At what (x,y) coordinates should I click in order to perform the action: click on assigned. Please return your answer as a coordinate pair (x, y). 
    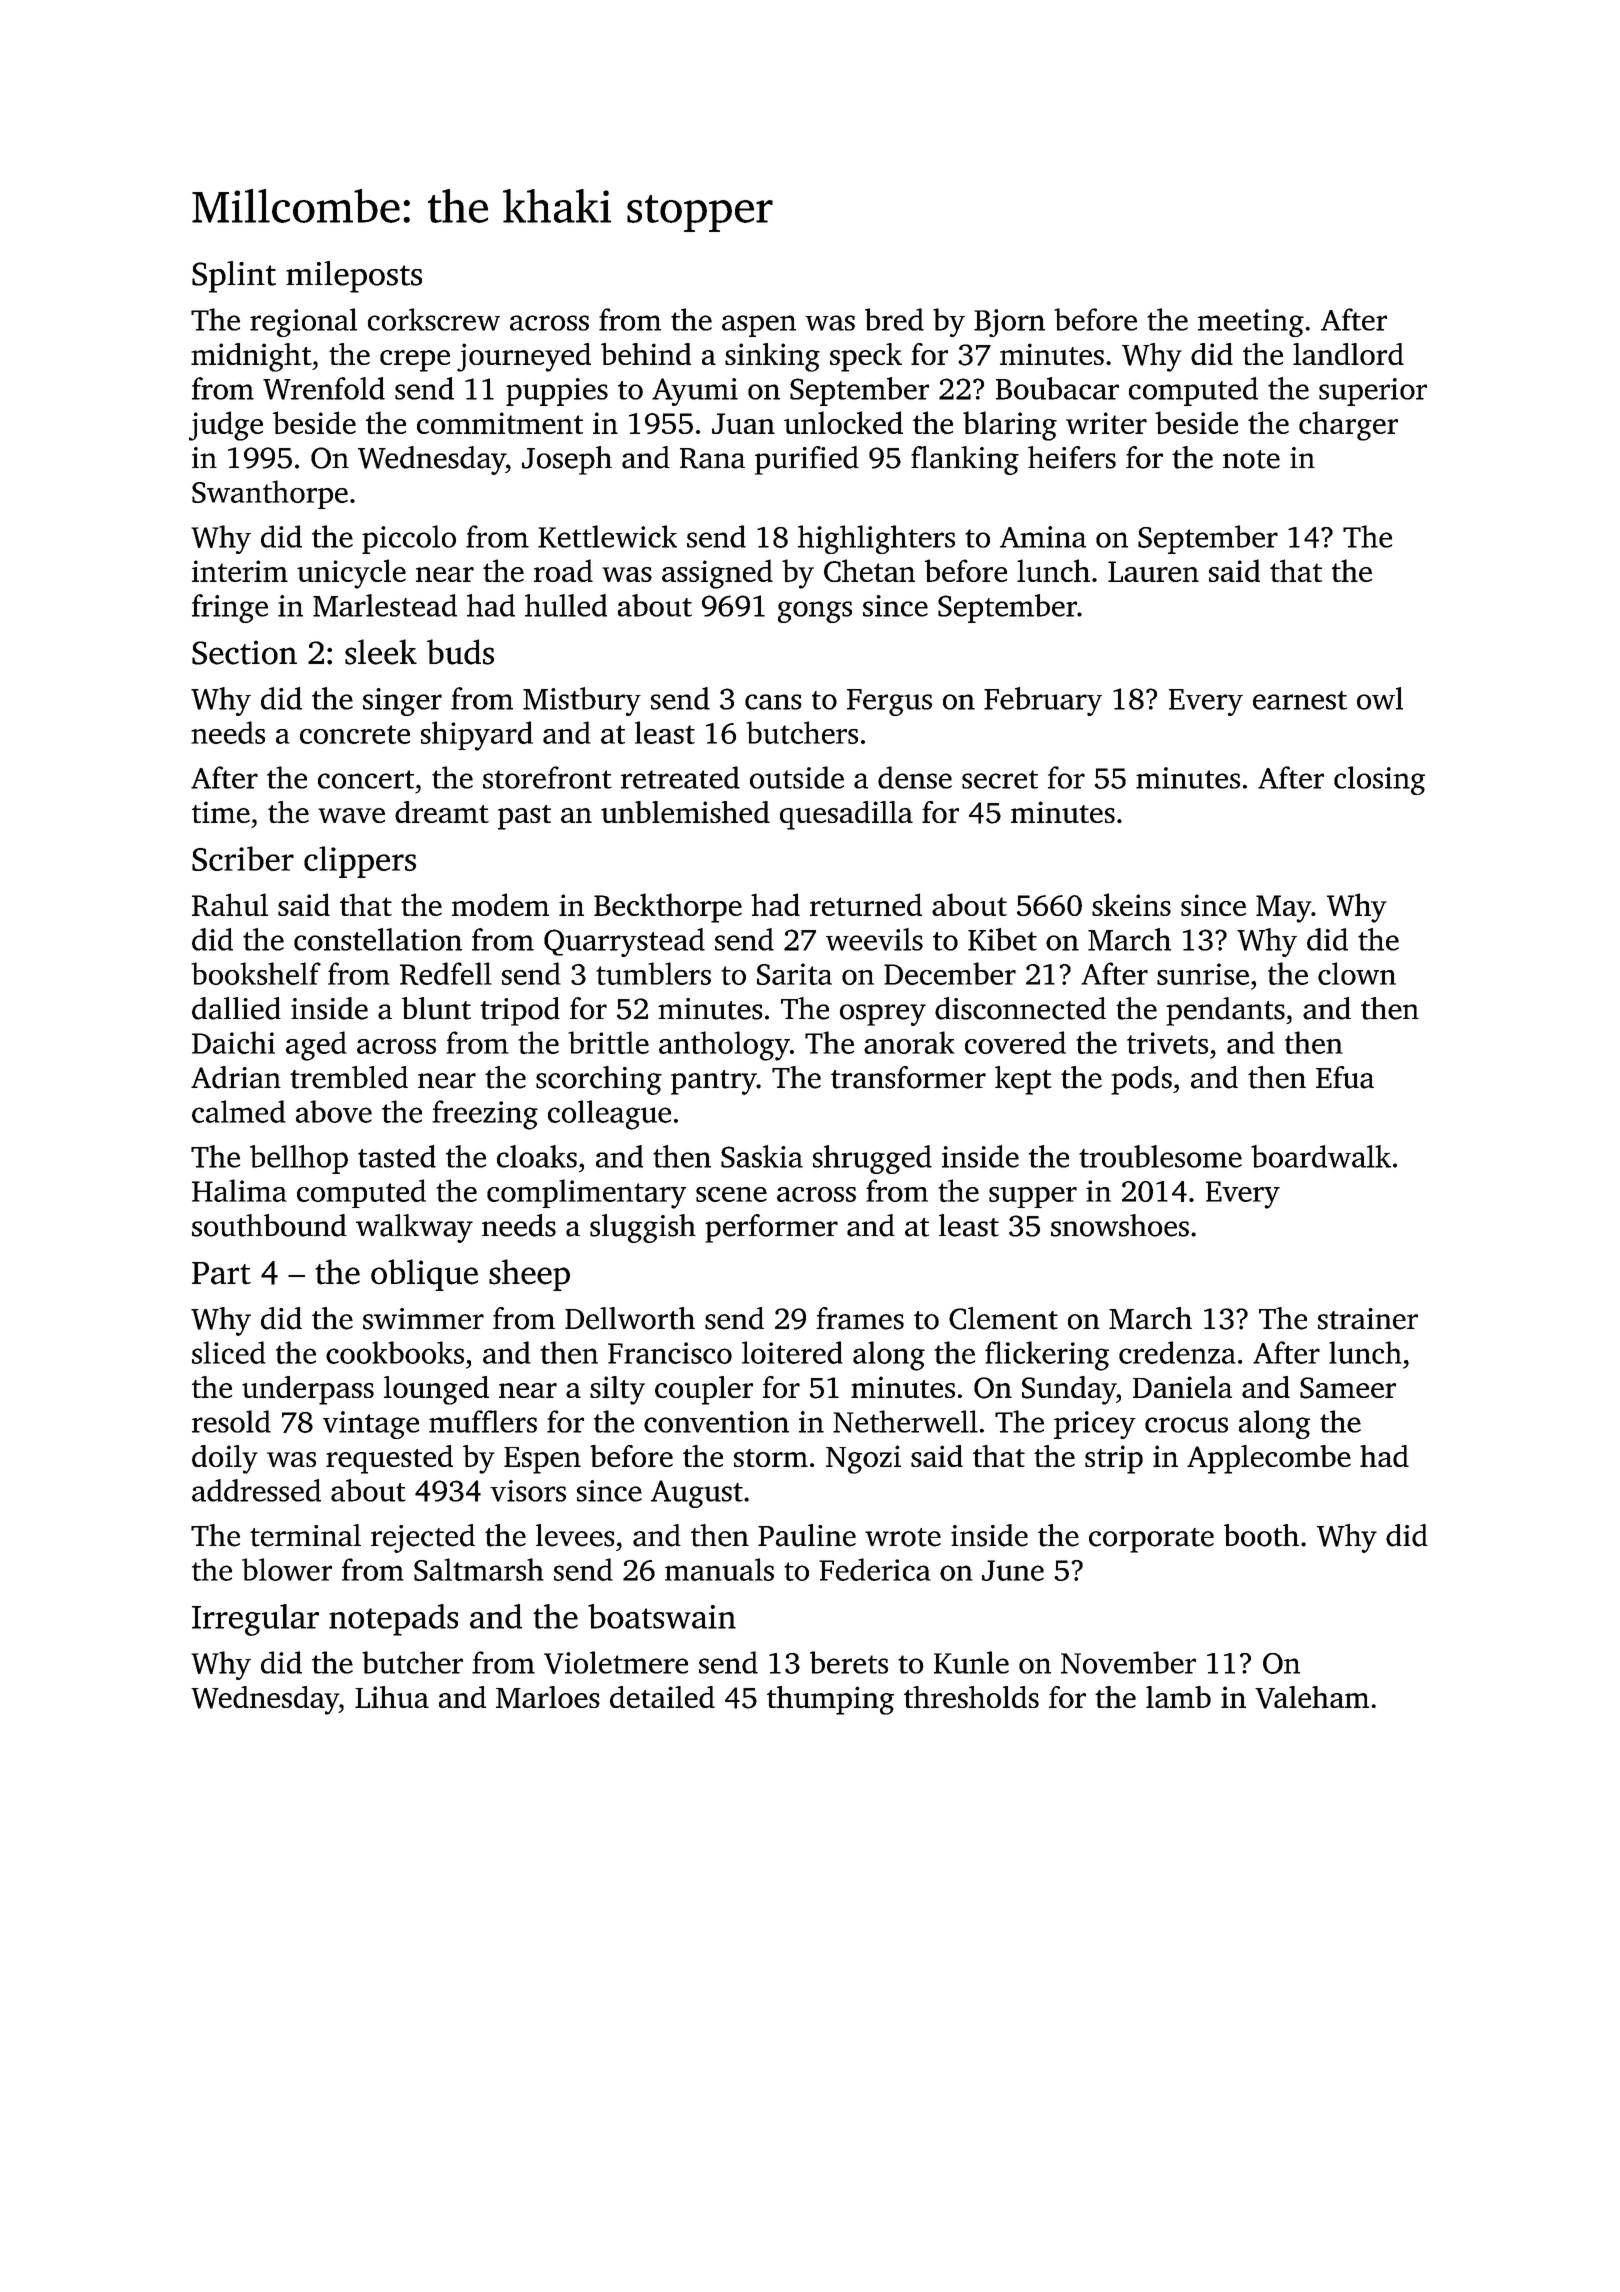
    Looking at the image, I should click on (717, 574).
